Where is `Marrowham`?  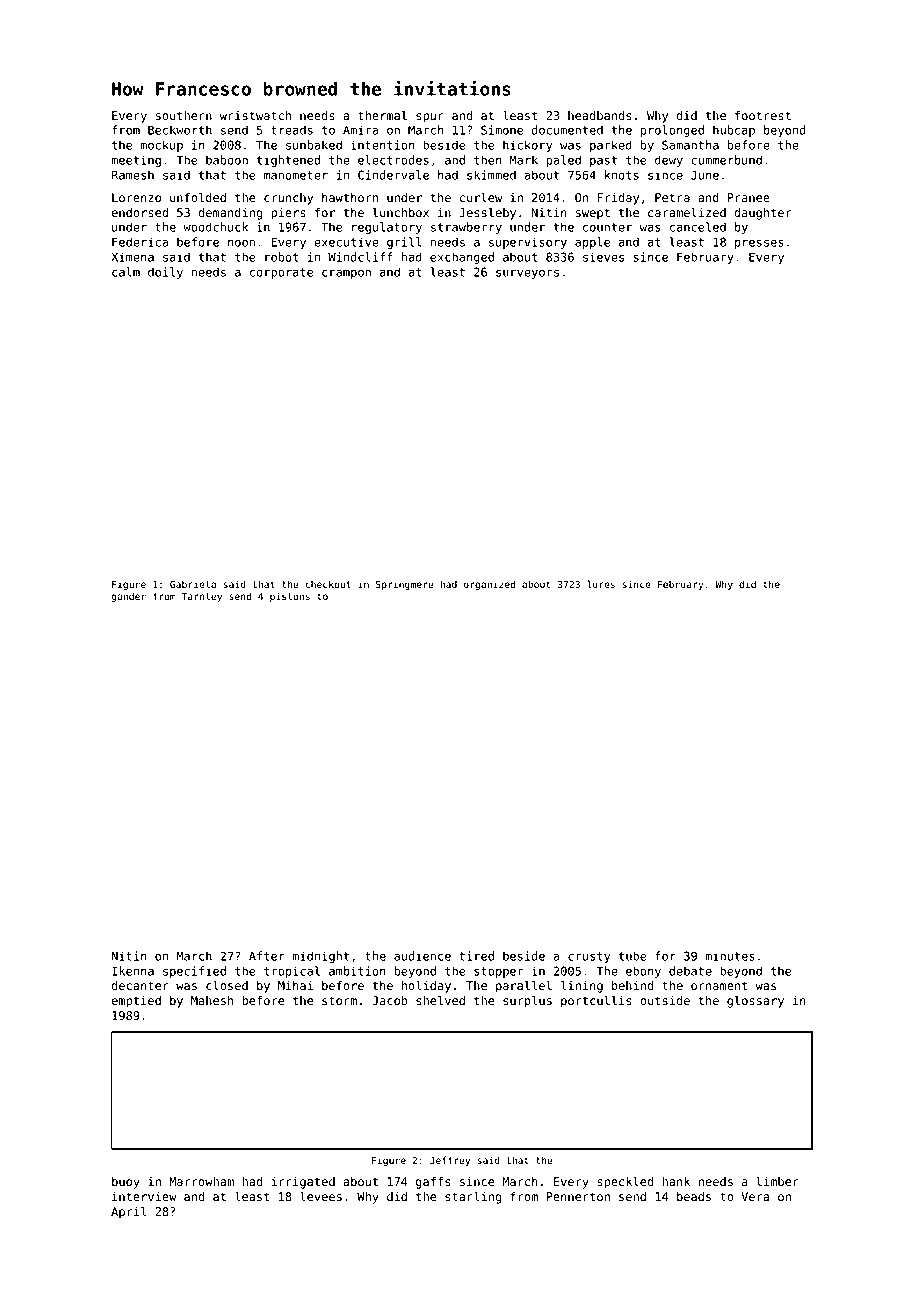 Marrowham is located at coordinates (201, 1181).
